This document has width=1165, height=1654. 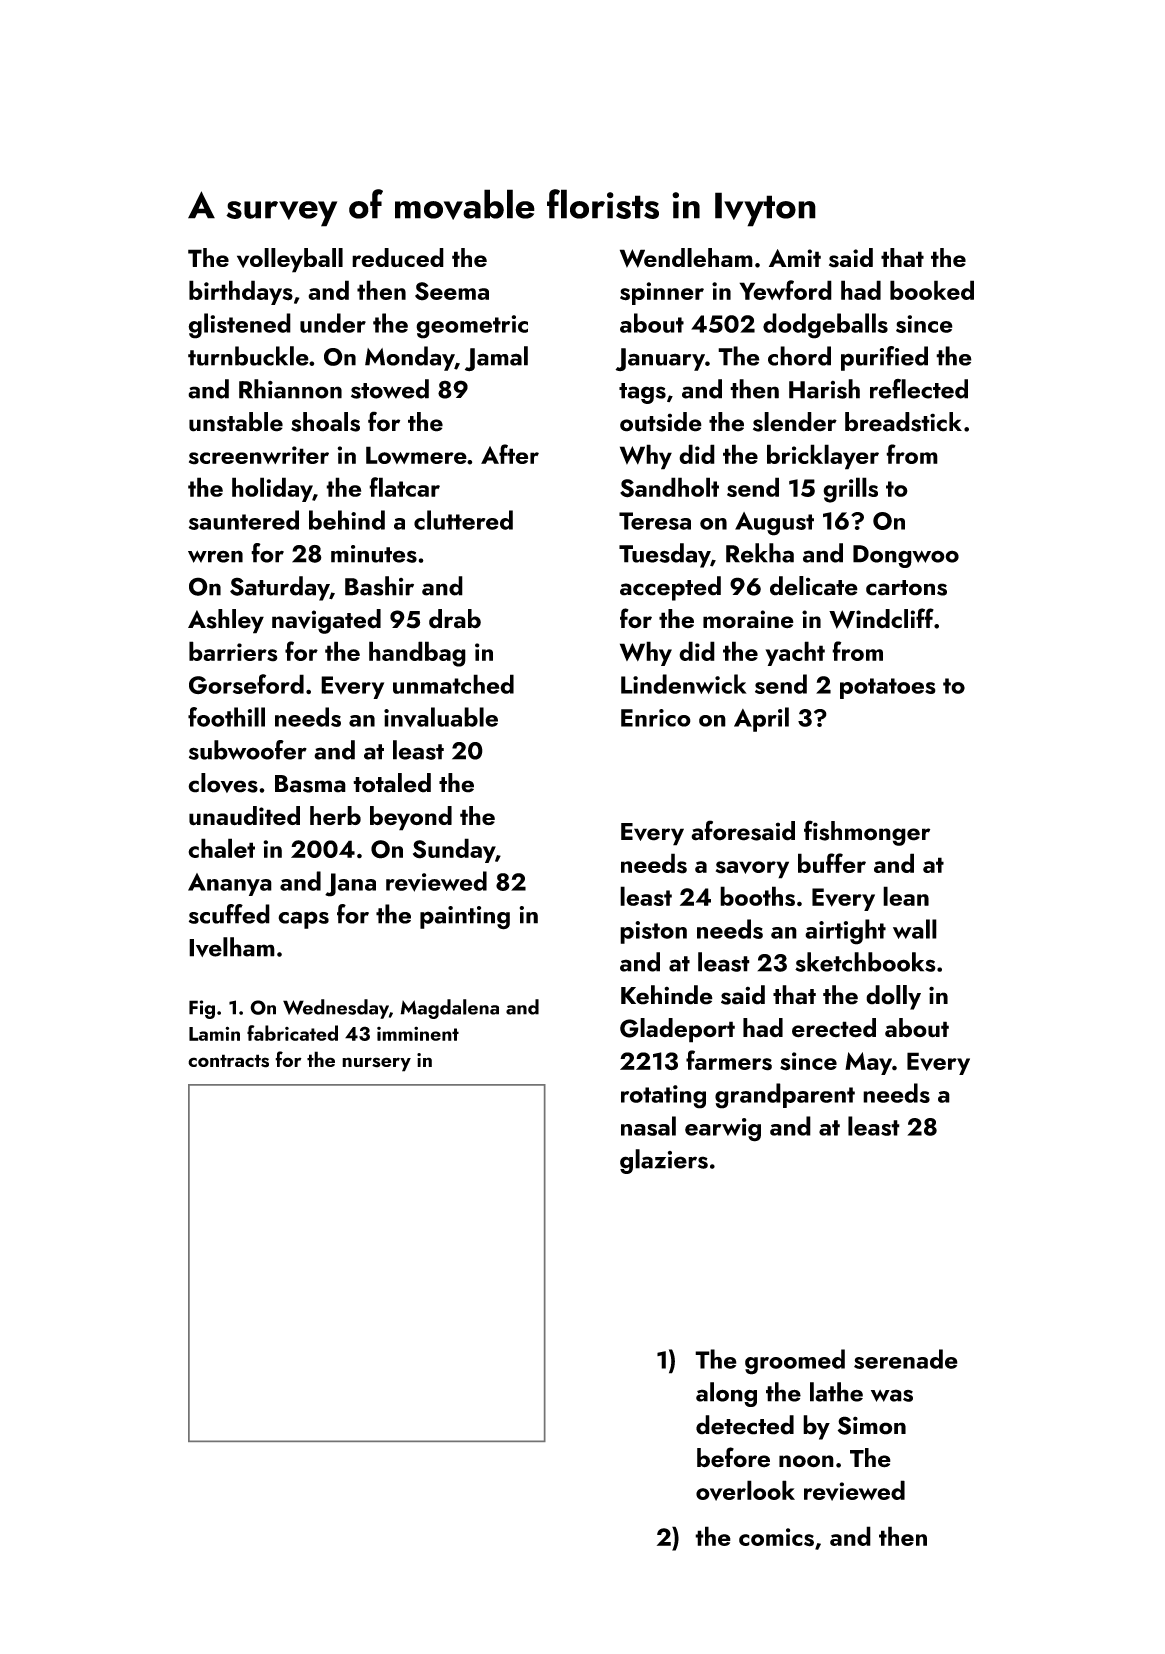 I want to click on Magdalena, so click(x=449, y=1009).
